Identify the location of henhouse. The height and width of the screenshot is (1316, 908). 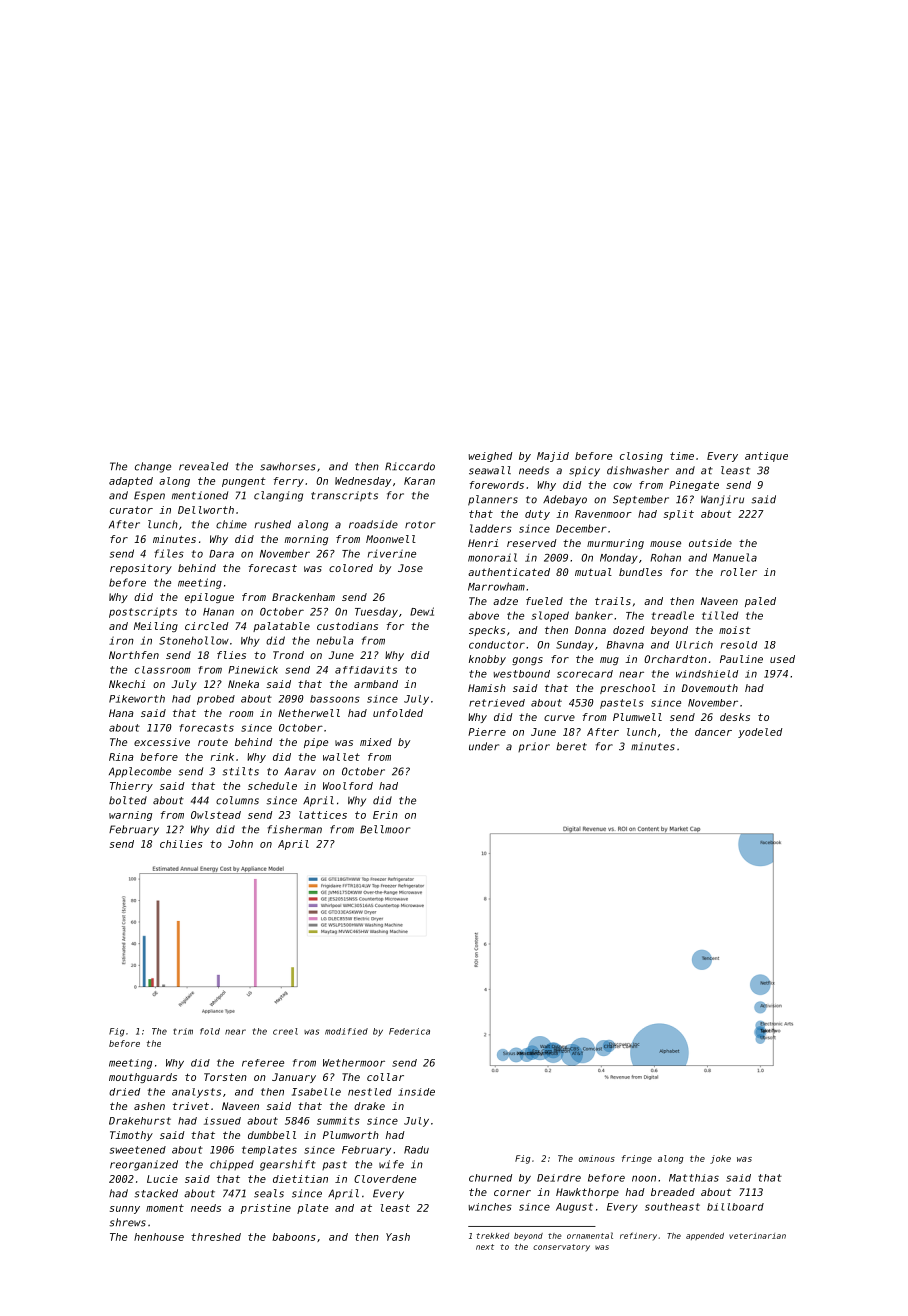
(159, 1237).
